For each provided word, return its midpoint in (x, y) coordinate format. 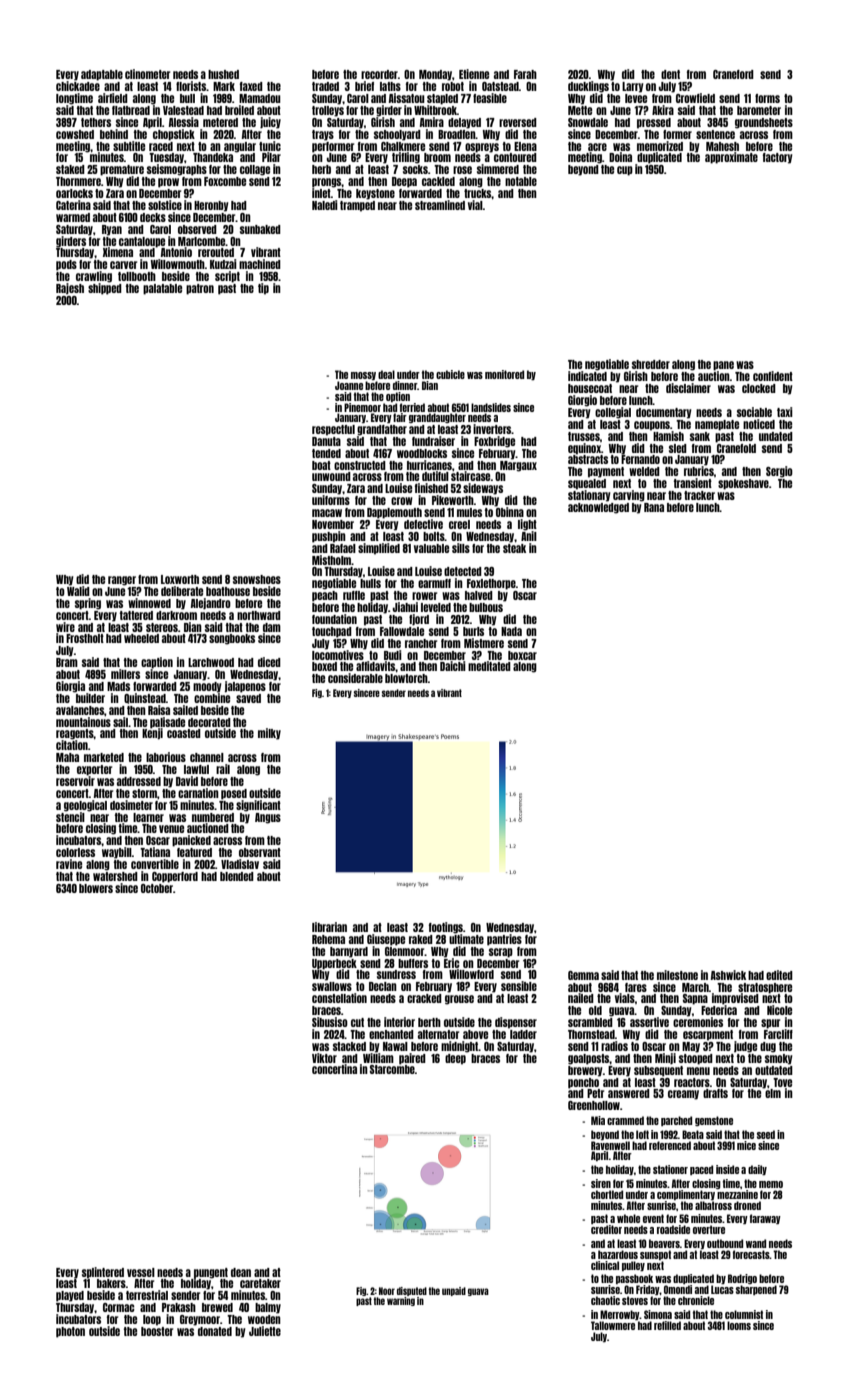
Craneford (733, 74)
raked (421, 939)
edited (779, 975)
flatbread (131, 110)
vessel (141, 1272)
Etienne (474, 74)
